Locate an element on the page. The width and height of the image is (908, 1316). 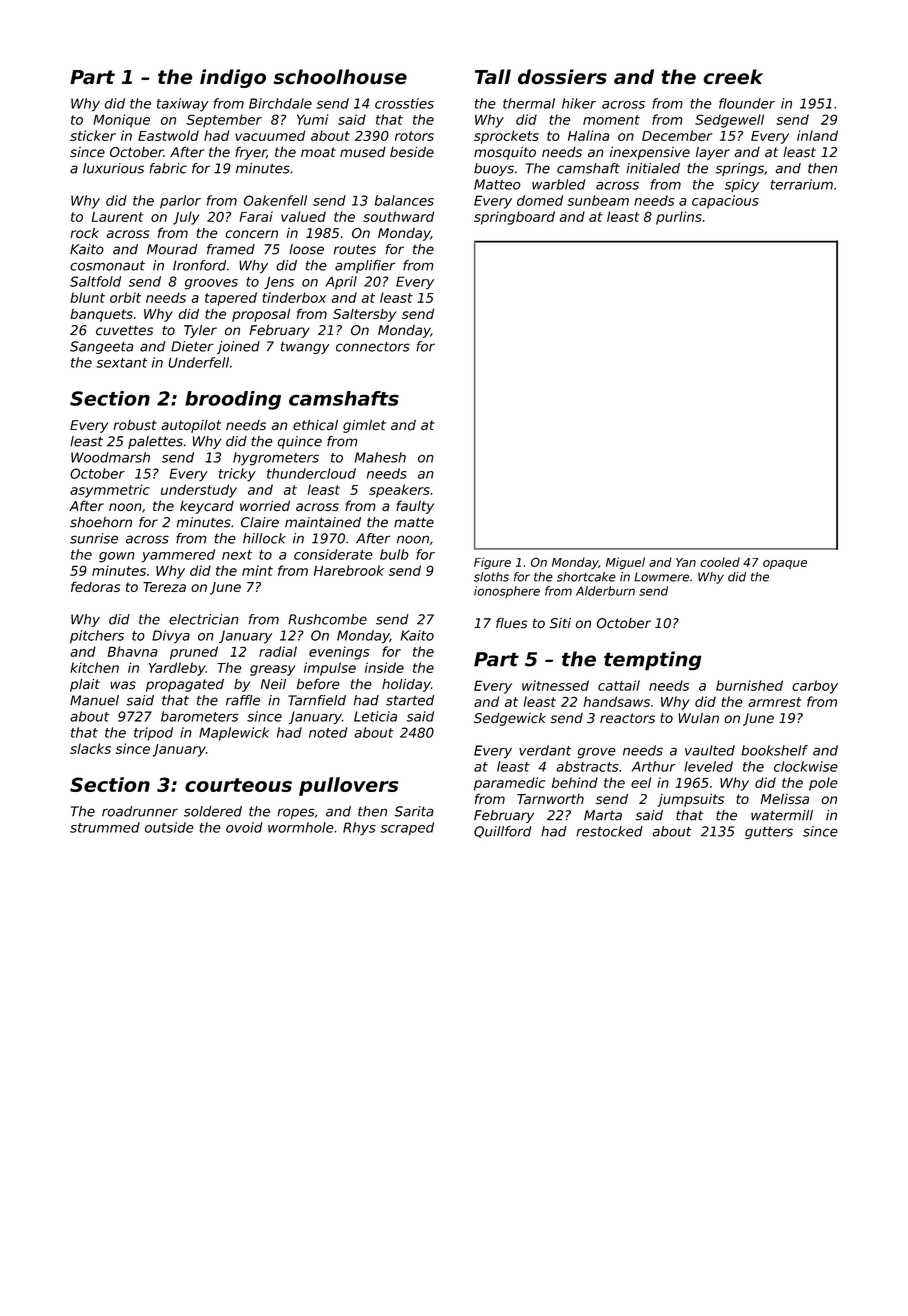
electrician is located at coordinates (204, 619).
